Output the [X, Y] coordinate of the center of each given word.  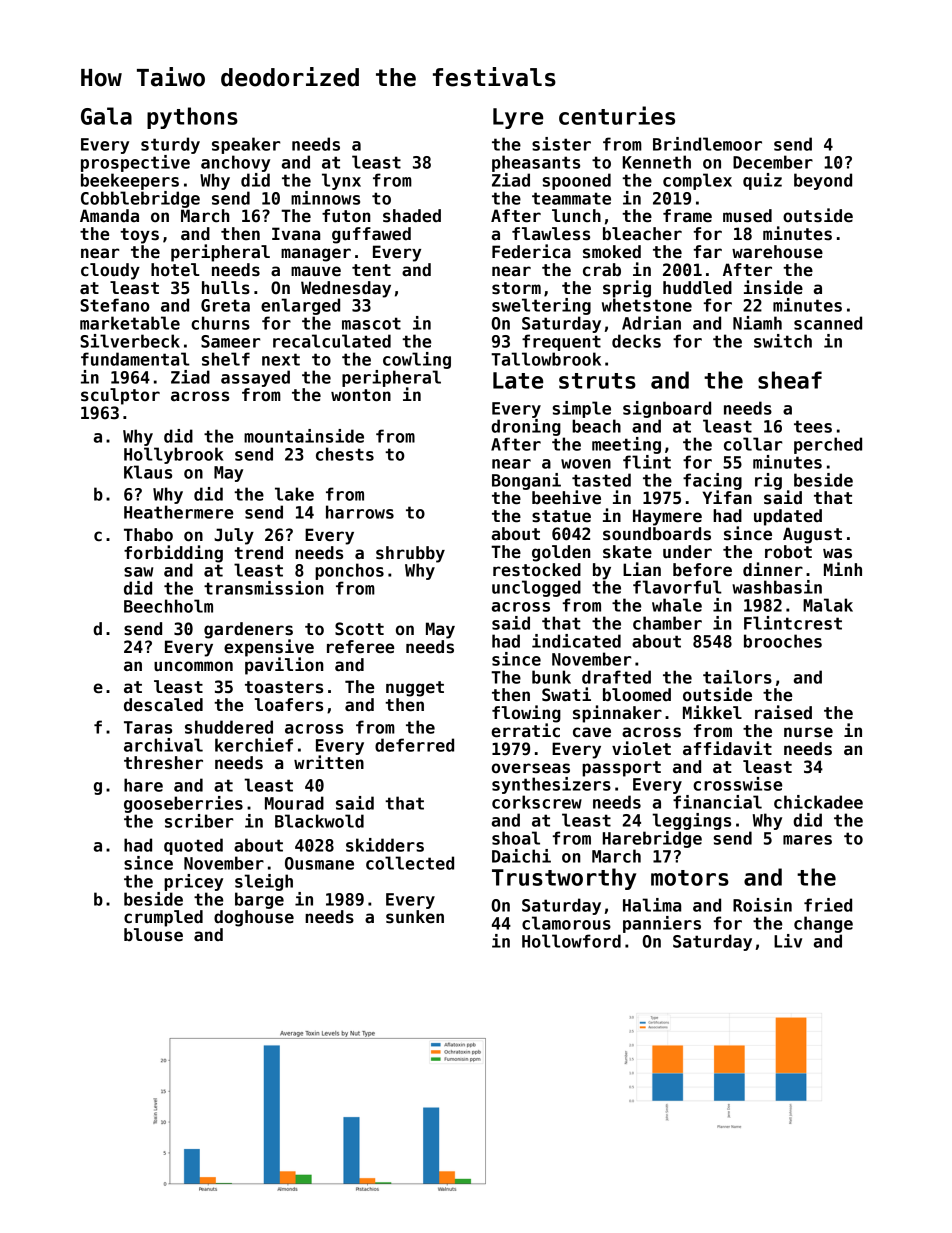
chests [345, 454]
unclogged [536, 588]
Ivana [296, 233]
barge [259, 900]
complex [697, 181]
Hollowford [571, 941]
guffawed [371, 235]
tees [813, 426]
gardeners [248, 630]
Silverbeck [130, 341]
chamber [667, 623]
